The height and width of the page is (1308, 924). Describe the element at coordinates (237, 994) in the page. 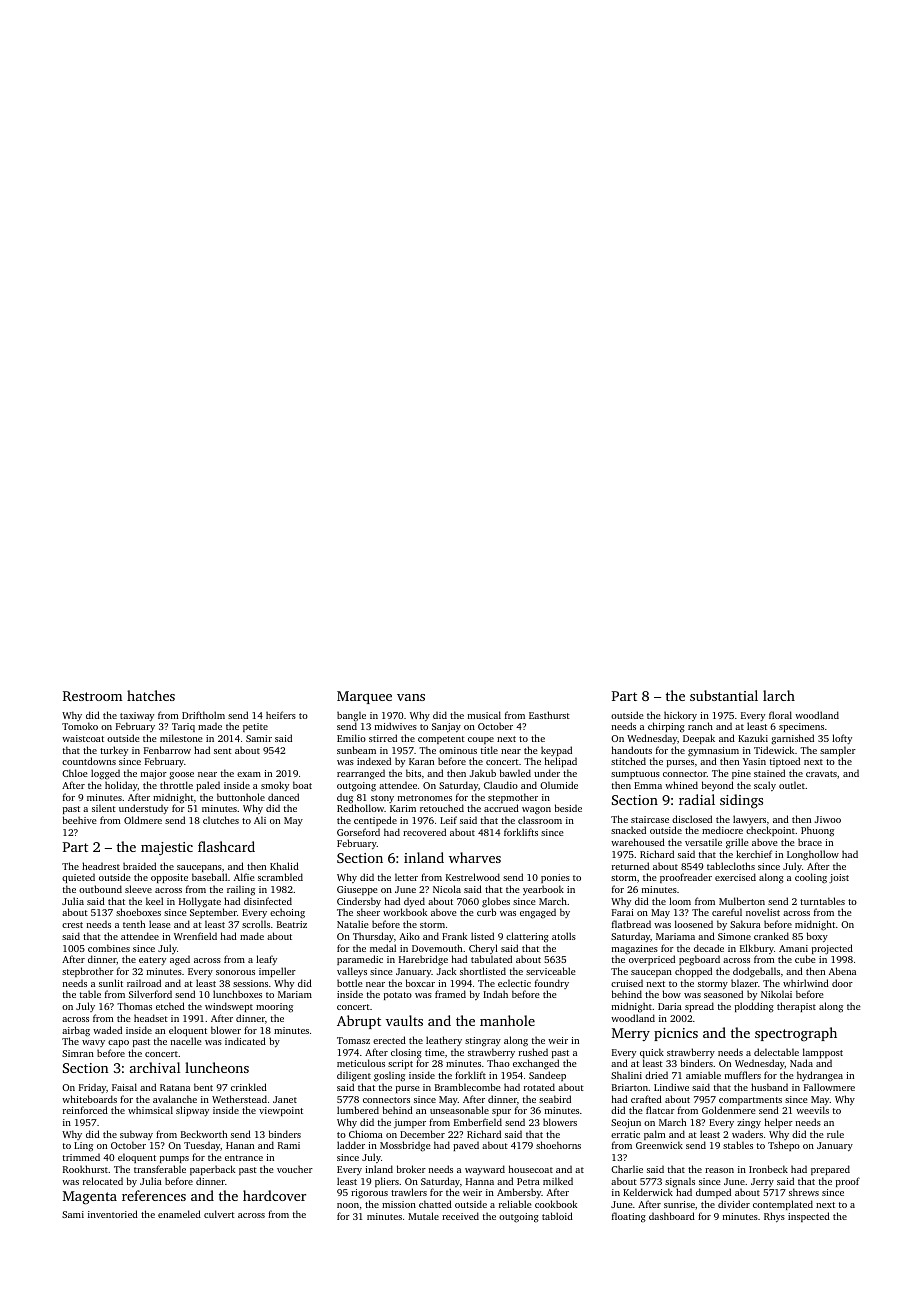

I see `lunchboxes` at that location.
